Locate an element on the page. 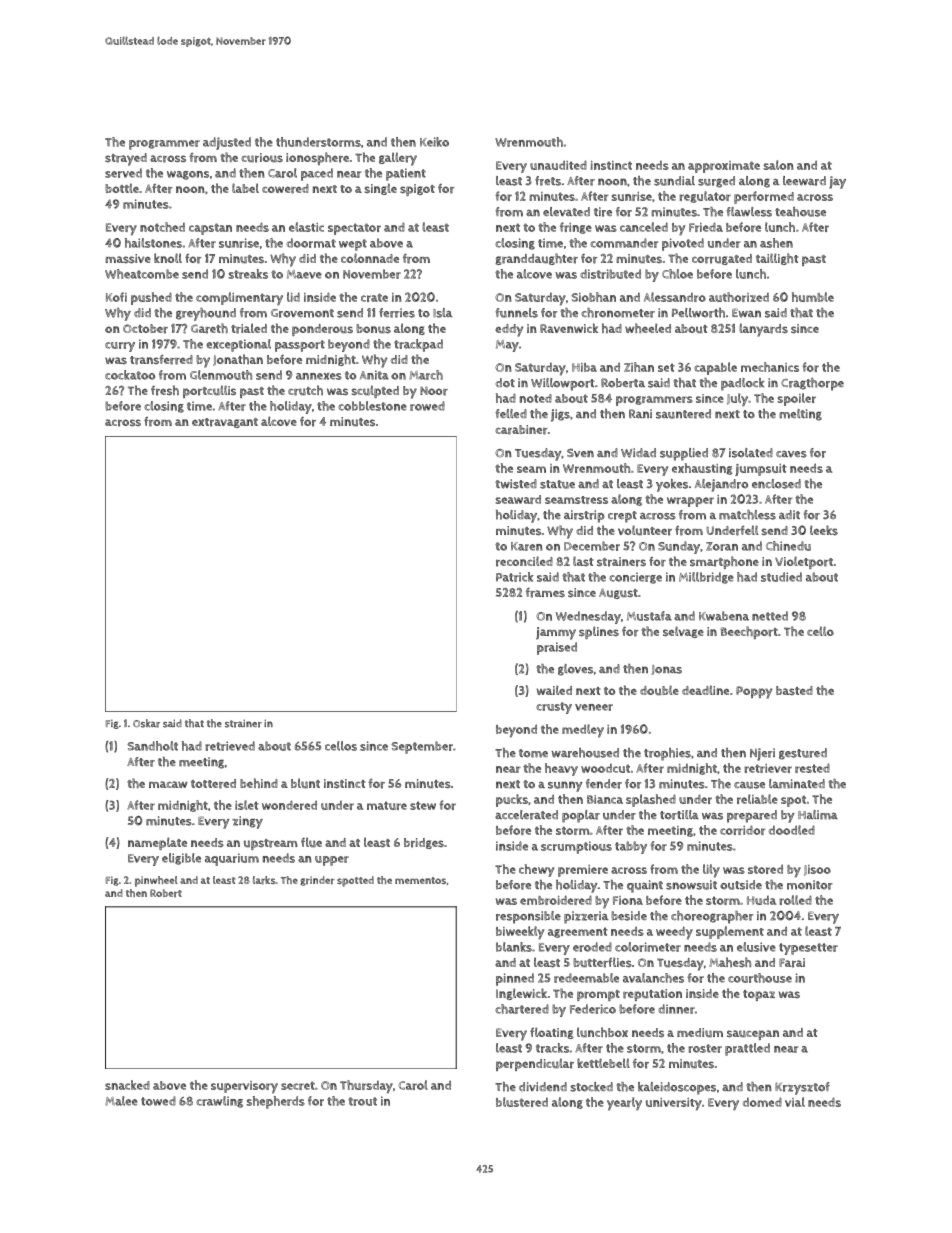 The height and width of the document is (1233, 952). fresh is located at coordinates (165, 390).
